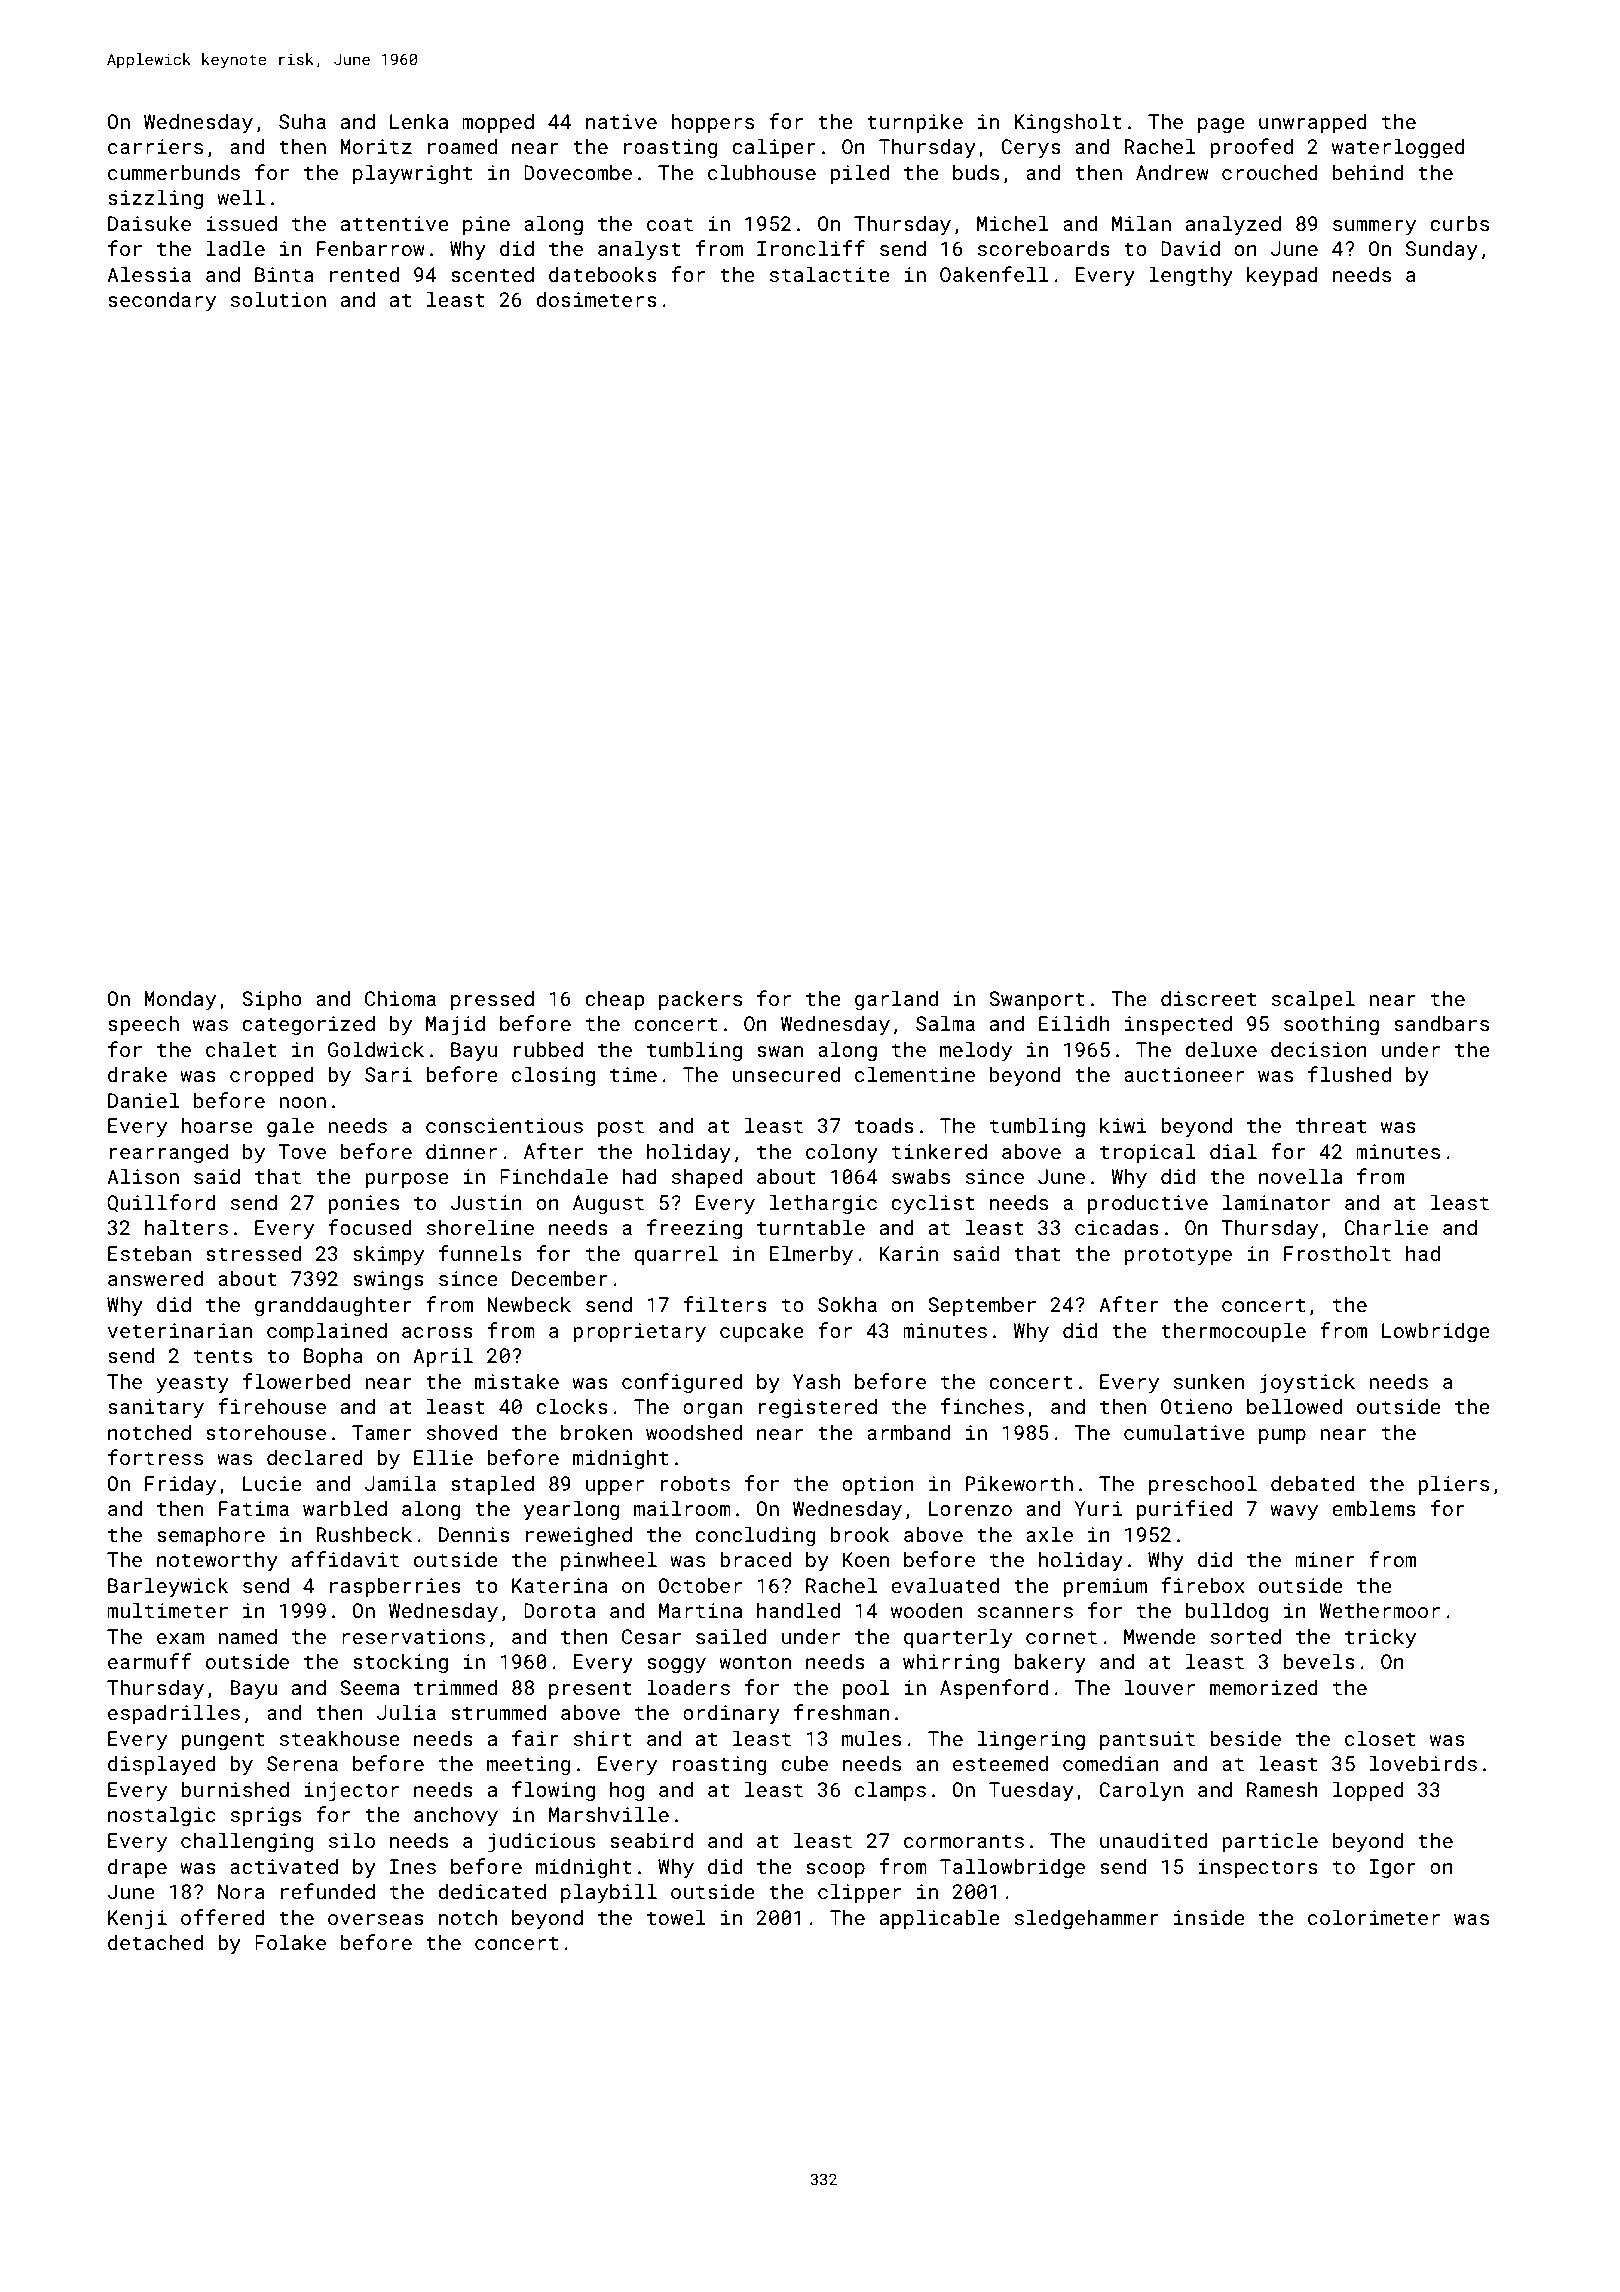 The image size is (1620, 2292). Describe the element at coordinates (940, 1919) in the page. I see `applicable` at that location.
